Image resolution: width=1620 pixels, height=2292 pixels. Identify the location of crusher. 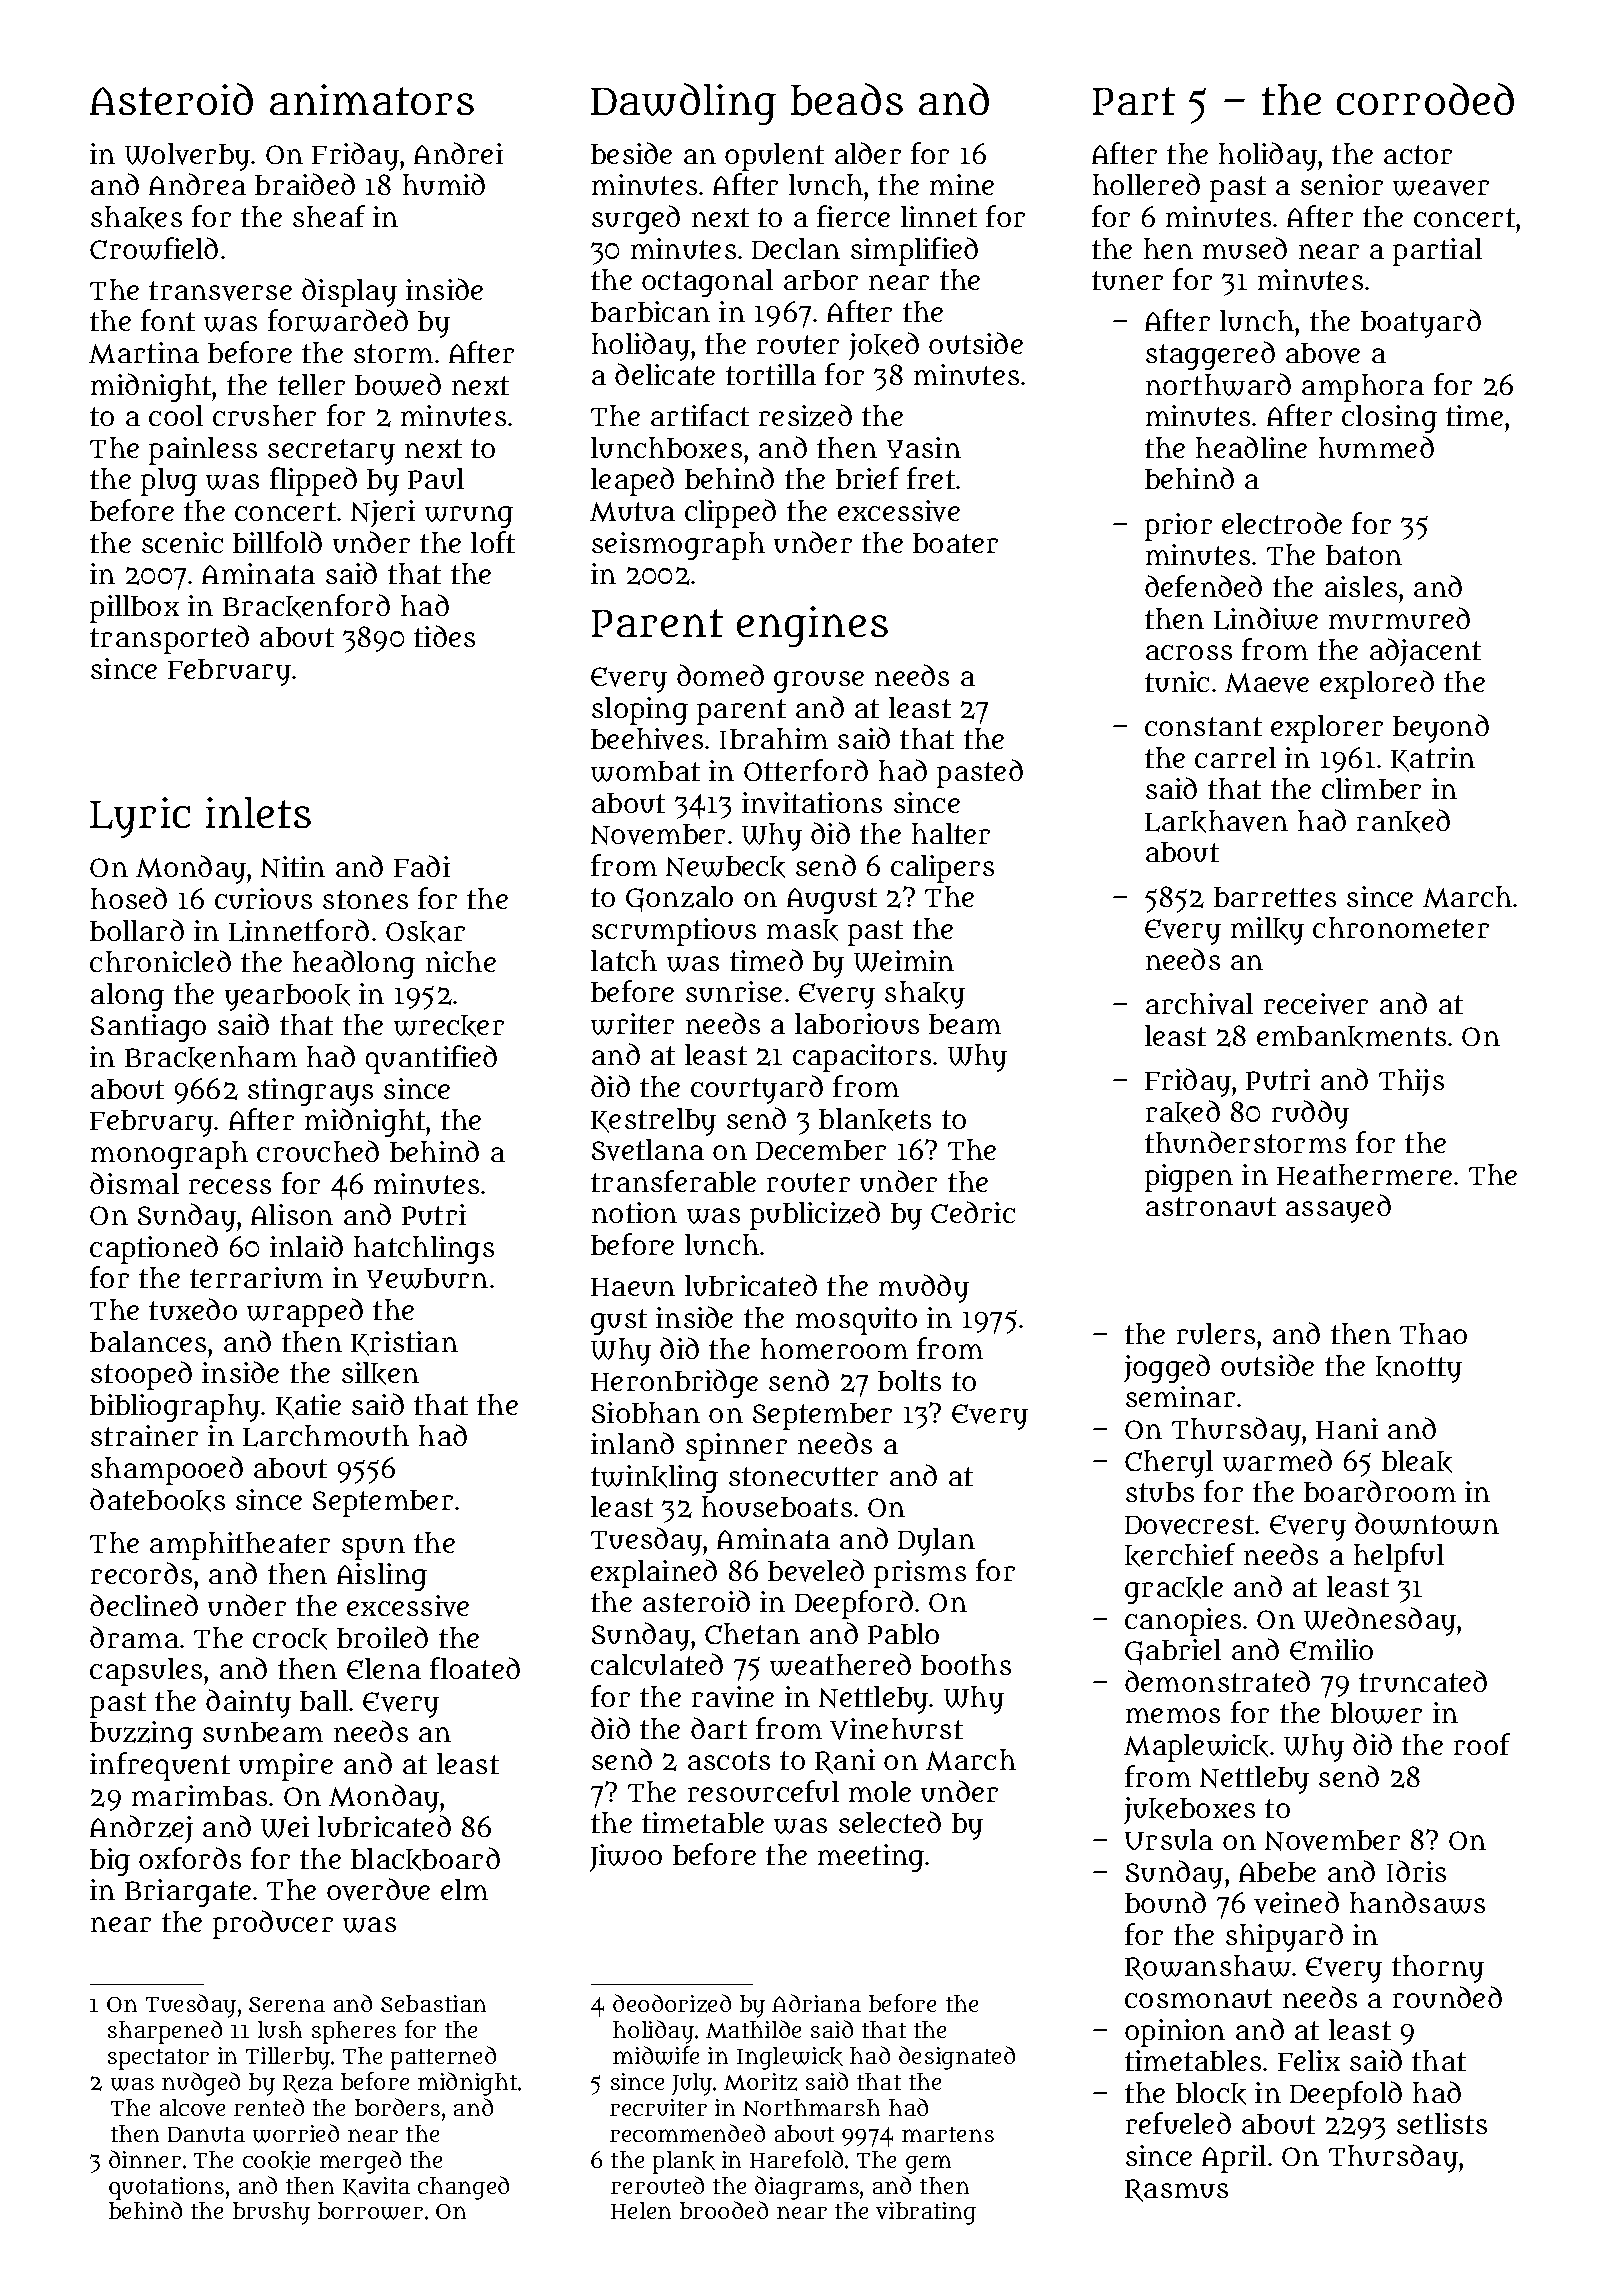
(264, 415).
